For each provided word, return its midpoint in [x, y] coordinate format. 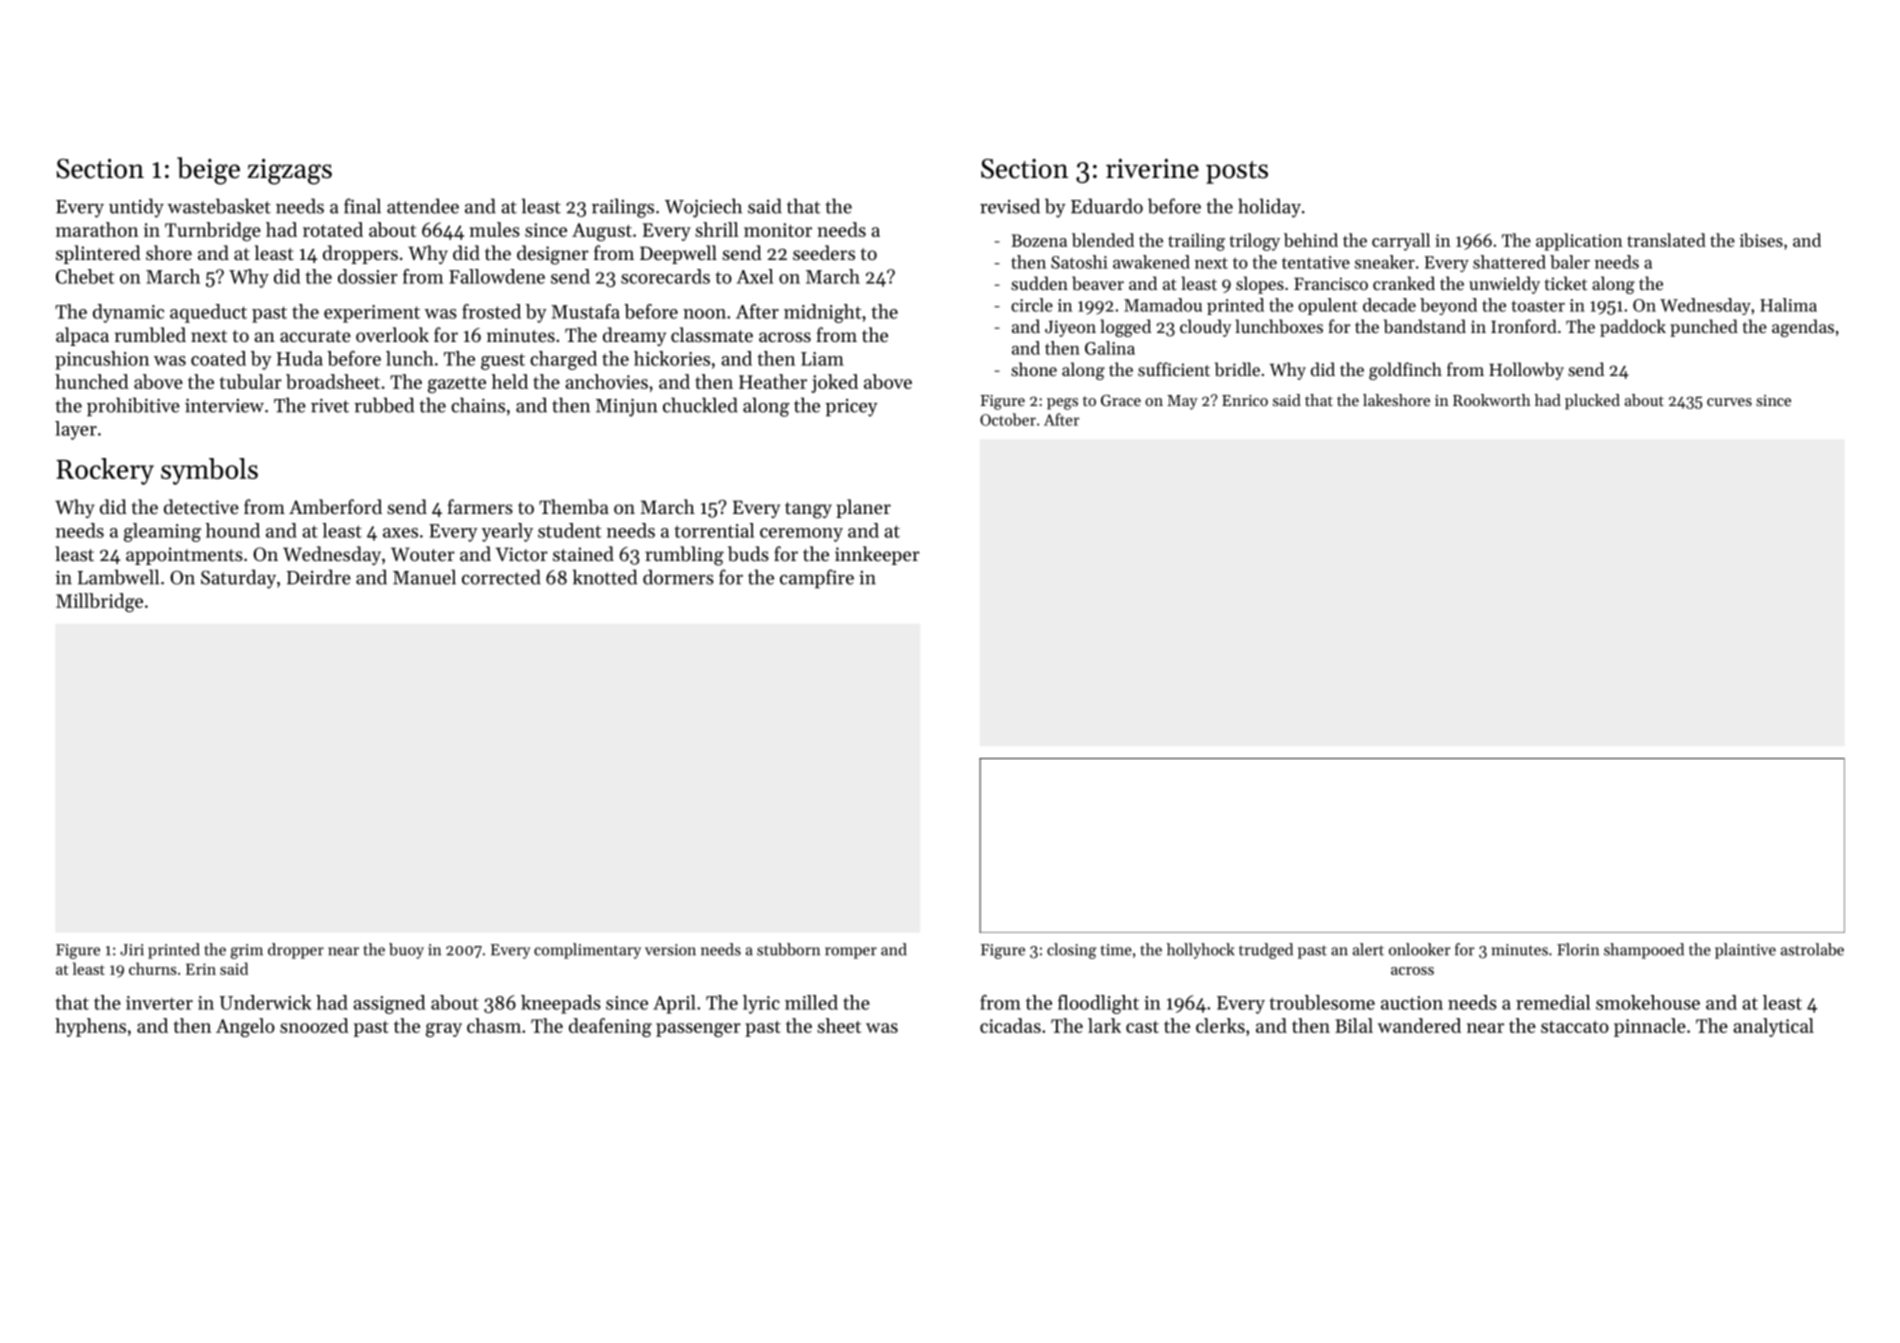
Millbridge [99, 602]
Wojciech [703, 208]
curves [1729, 402]
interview [224, 405]
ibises [1761, 240]
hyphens [90, 1027]
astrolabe [1812, 949]
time [1116, 950]
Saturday [238, 579]
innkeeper [877, 555]
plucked [1592, 402]
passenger [698, 1030]
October [1008, 419]
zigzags [290, 172]
